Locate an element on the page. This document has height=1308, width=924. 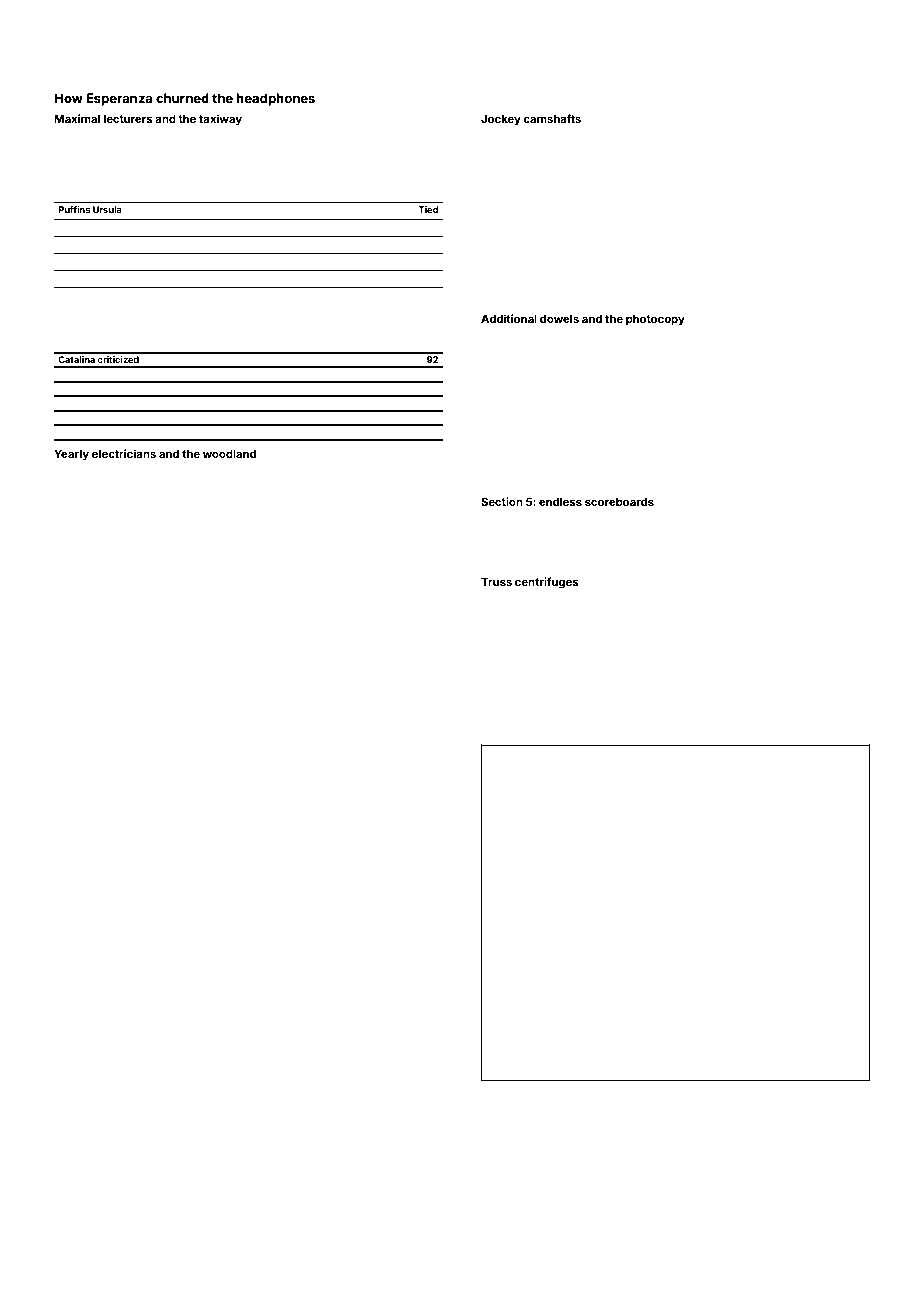
ottoman is located at coordinates (765, 272).
